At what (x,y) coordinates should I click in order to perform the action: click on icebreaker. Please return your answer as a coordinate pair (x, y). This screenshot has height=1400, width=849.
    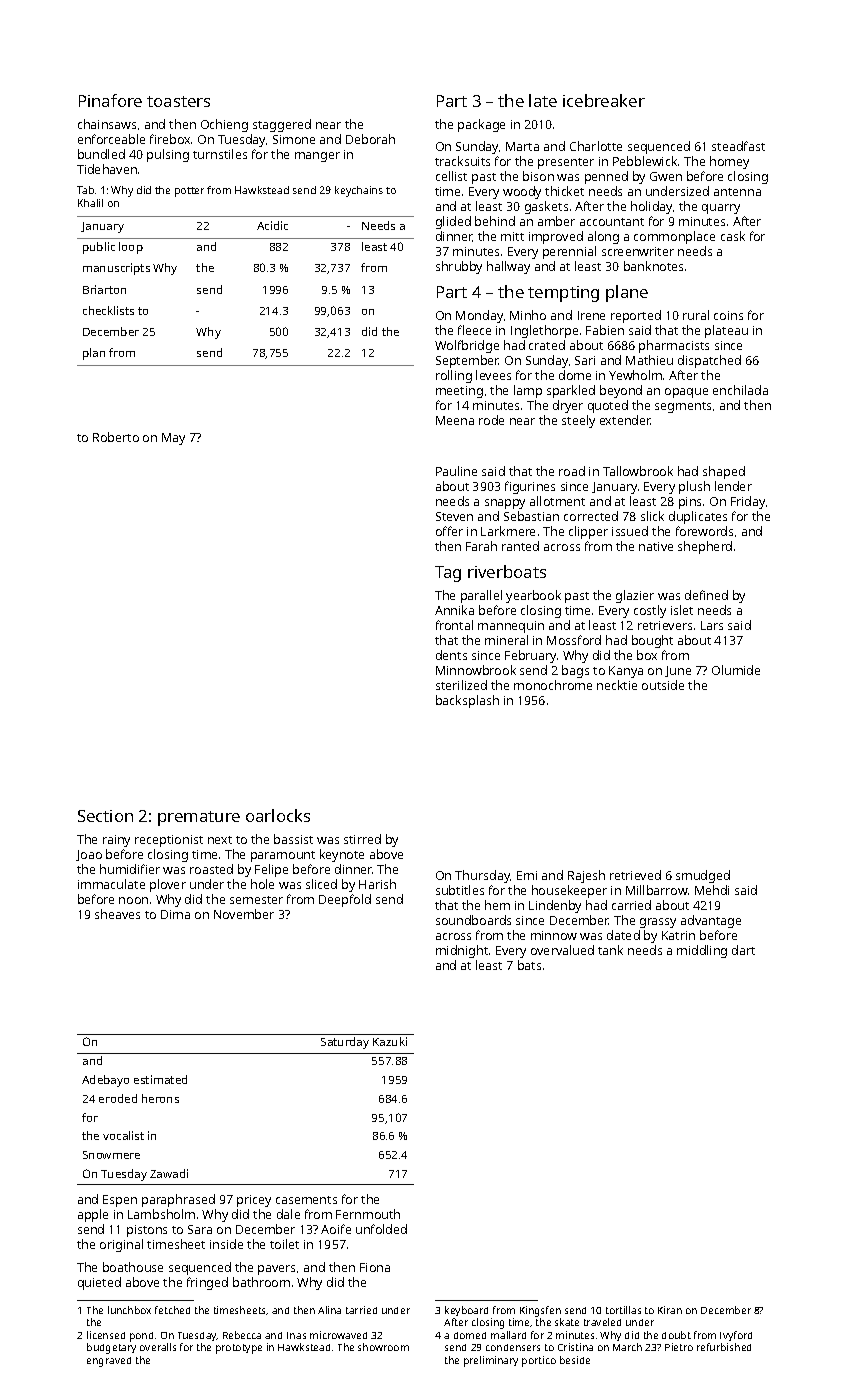
    Looking at the image, I should click on (604, 100).
